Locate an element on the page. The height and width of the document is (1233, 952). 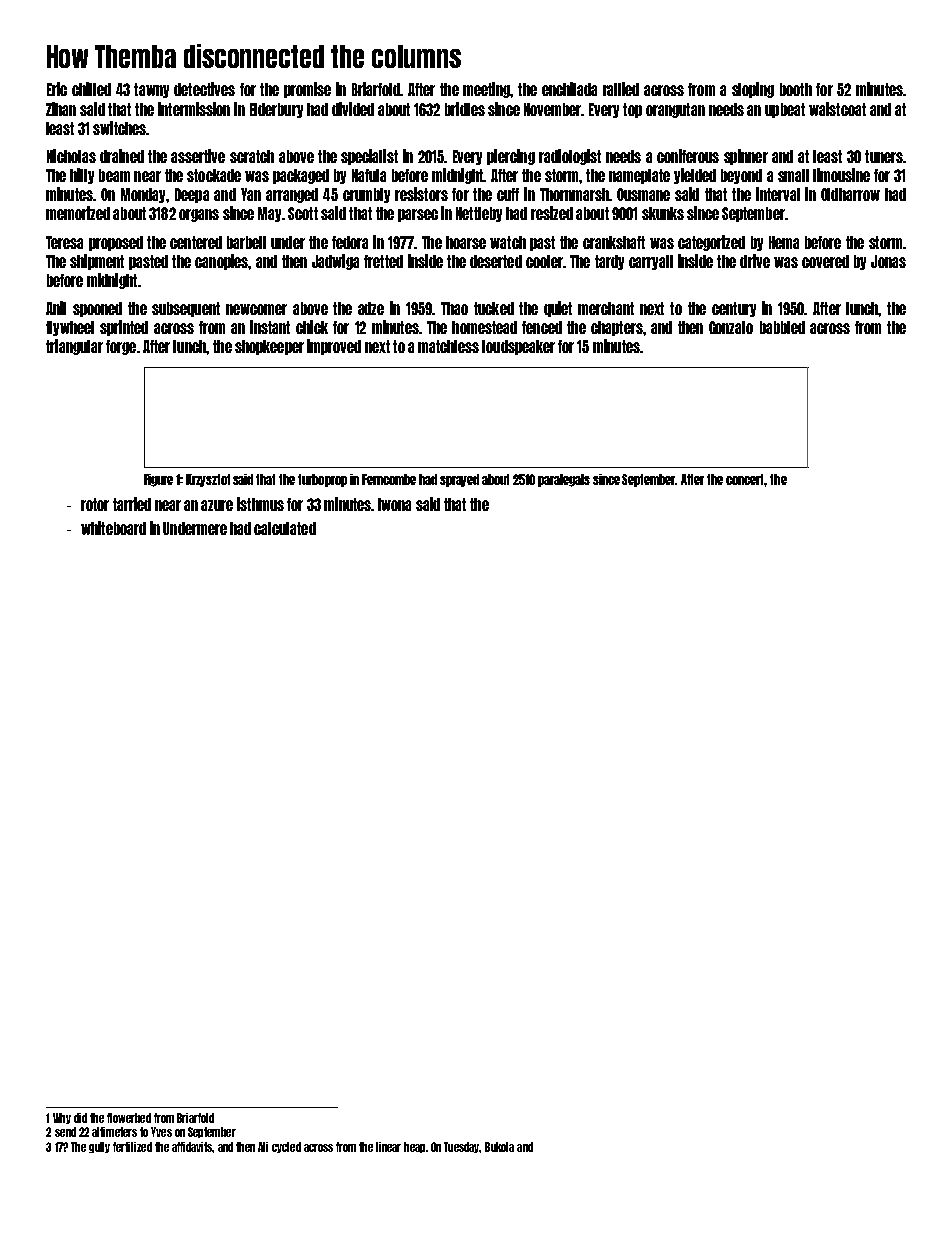
cycled is located at coordinates (286, 1147).
